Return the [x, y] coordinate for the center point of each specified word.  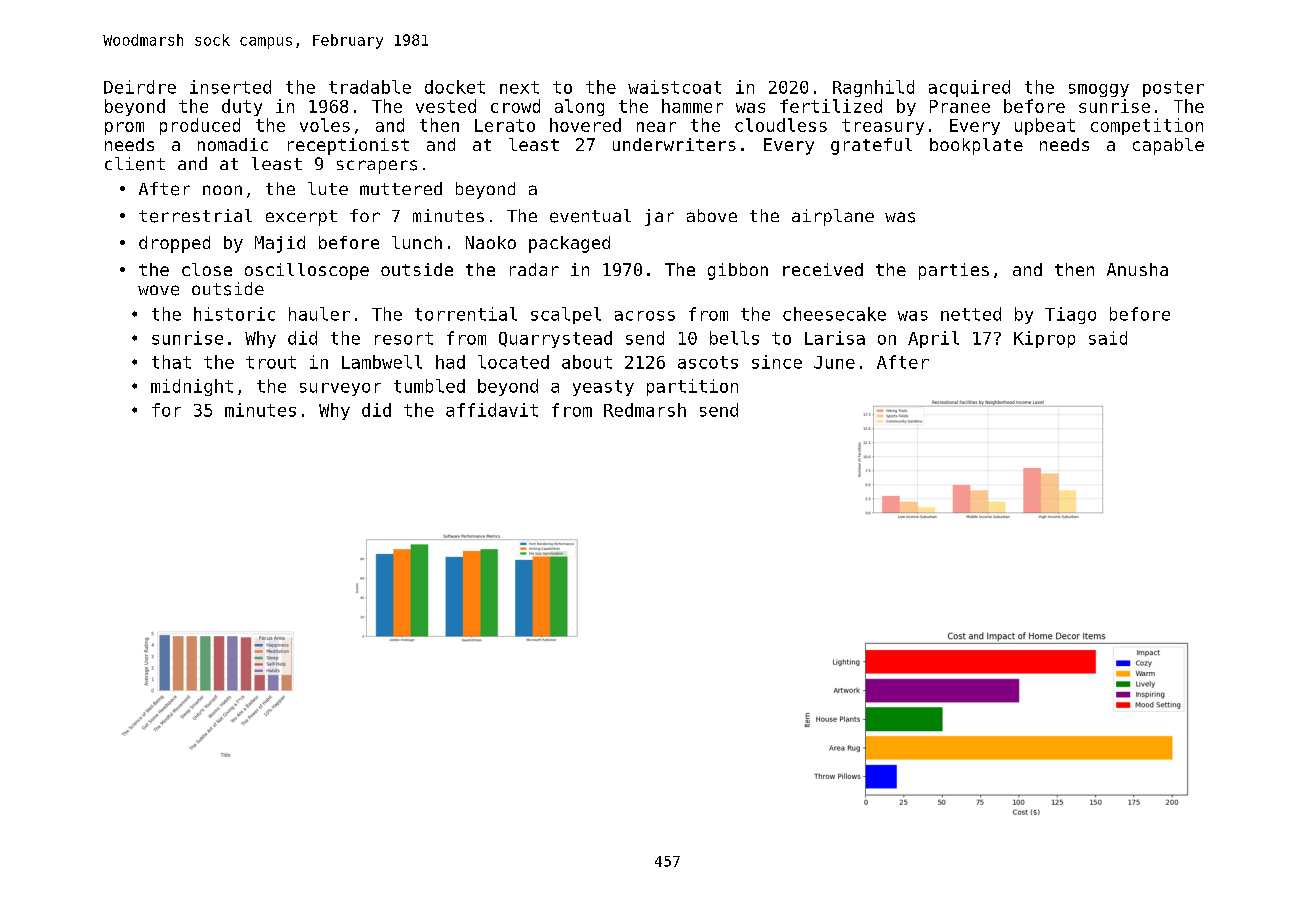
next [519, 87]
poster [1173, 89]
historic [234, 314]
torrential [466, 314]
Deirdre [140, 87]
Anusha [1137, 269]
